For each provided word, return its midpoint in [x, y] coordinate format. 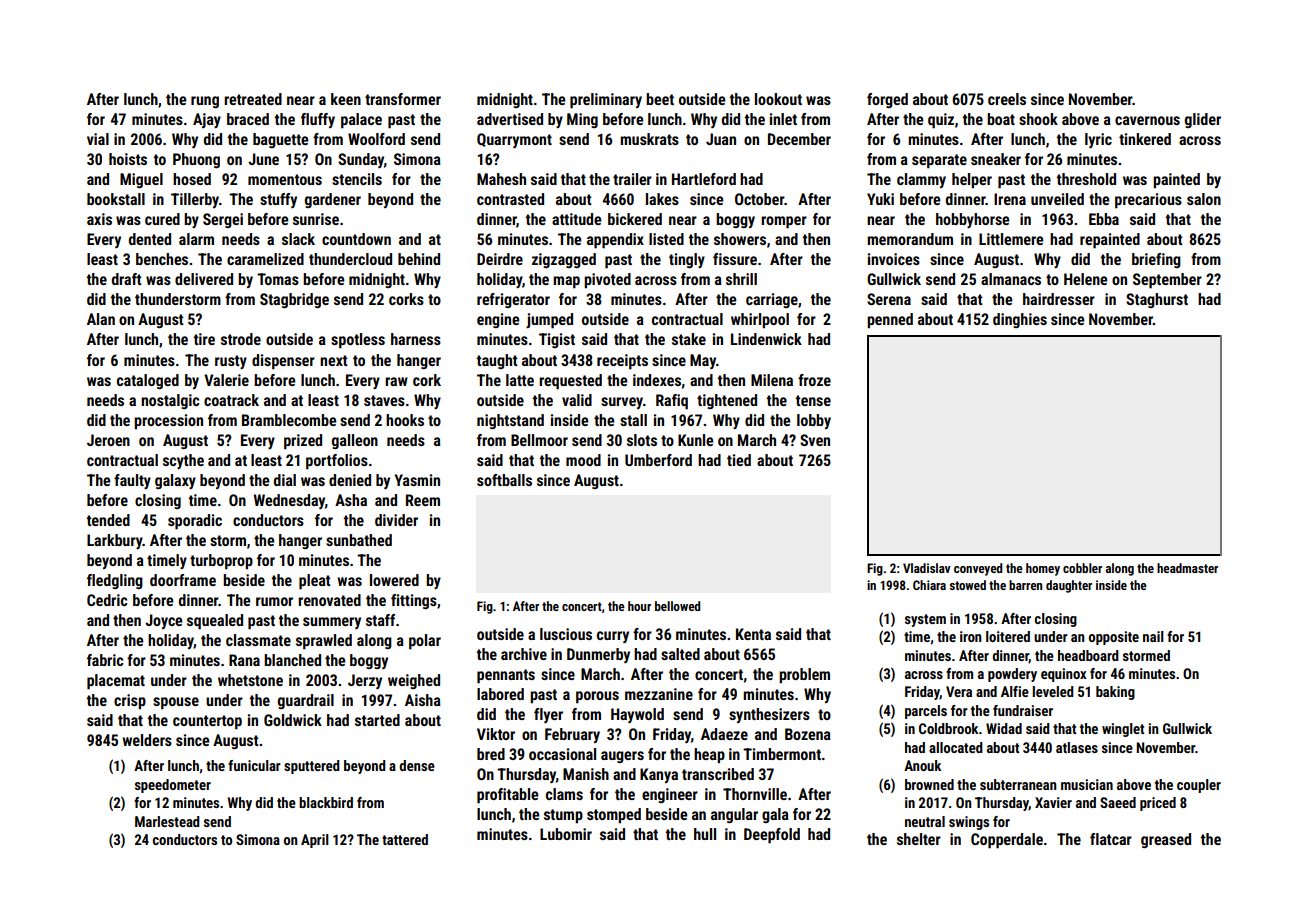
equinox [1064, 675]
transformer [403, 99]
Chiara [929, 585]
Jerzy [365, 681]
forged [887, 100]
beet [660, 99]
